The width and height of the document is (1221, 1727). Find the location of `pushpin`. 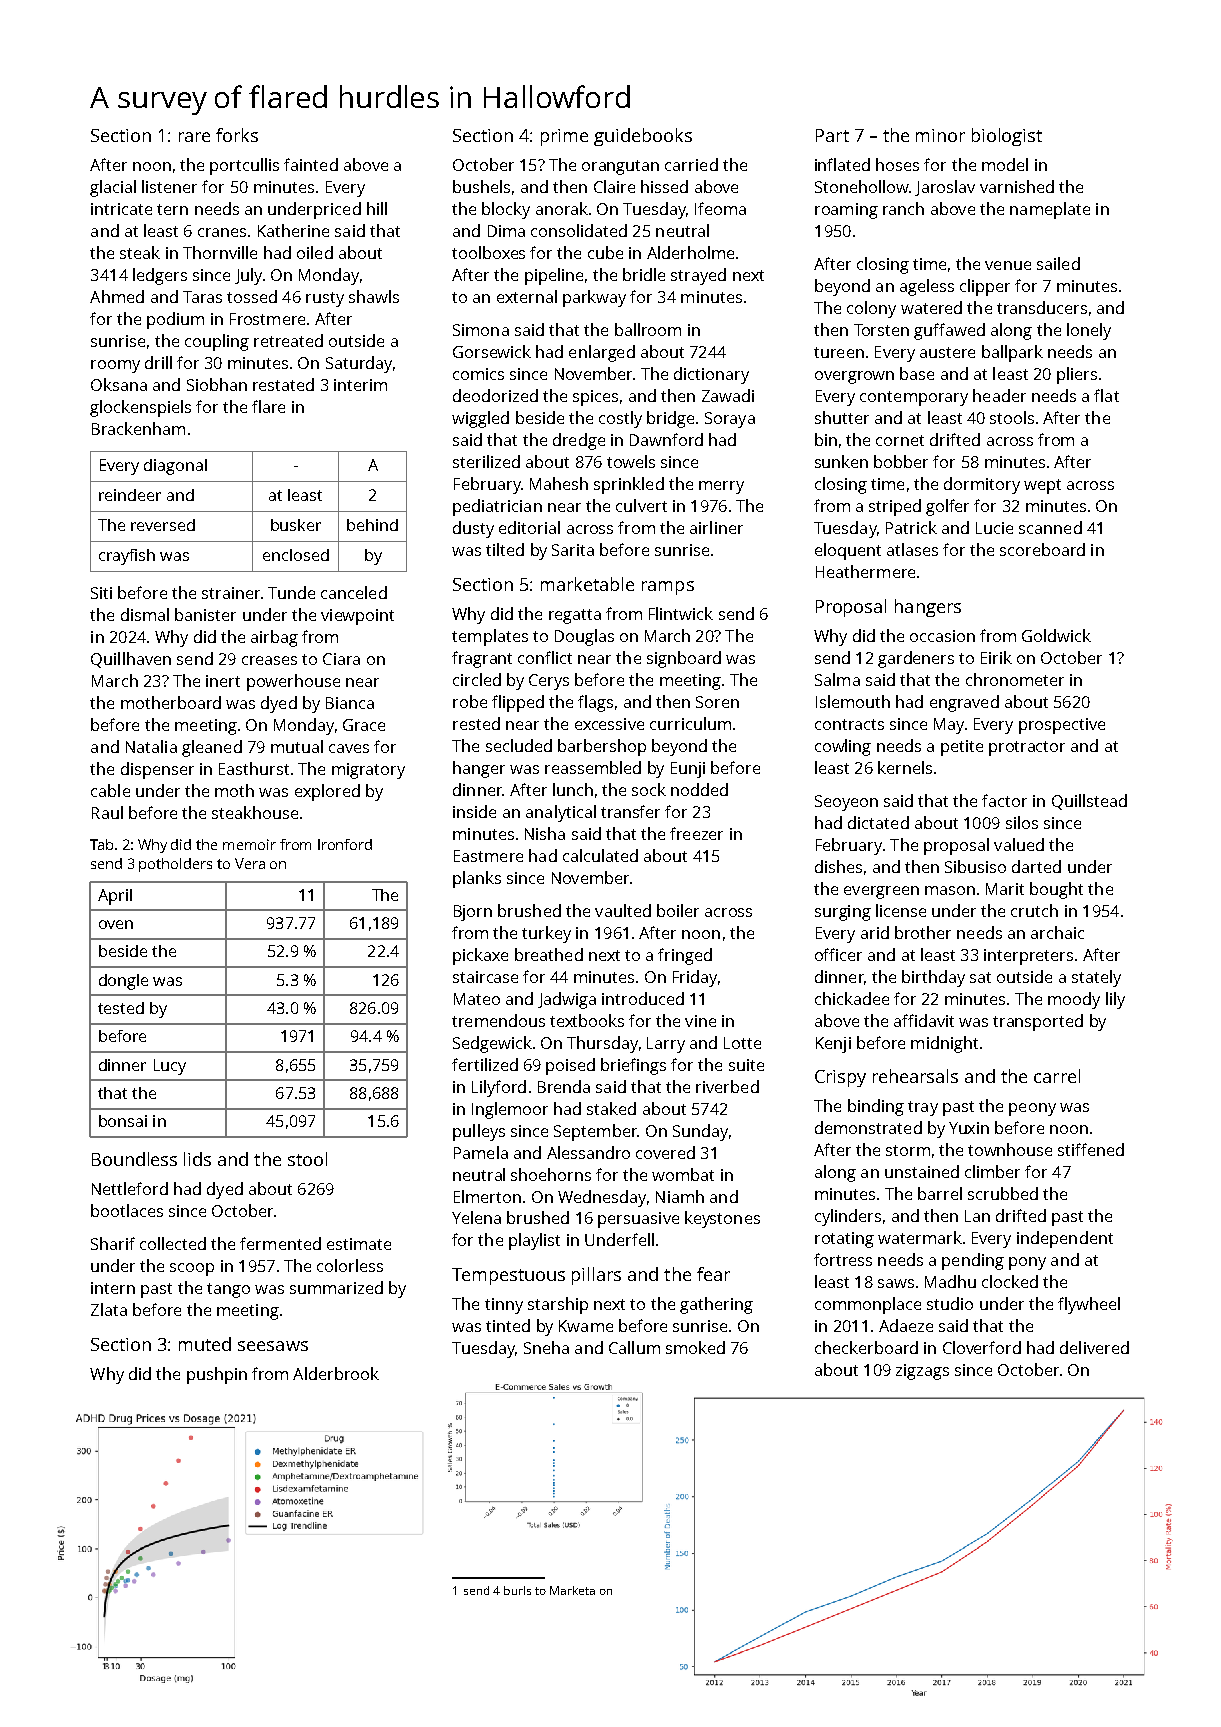

pushpin is located at coordinates (217, 1375).
